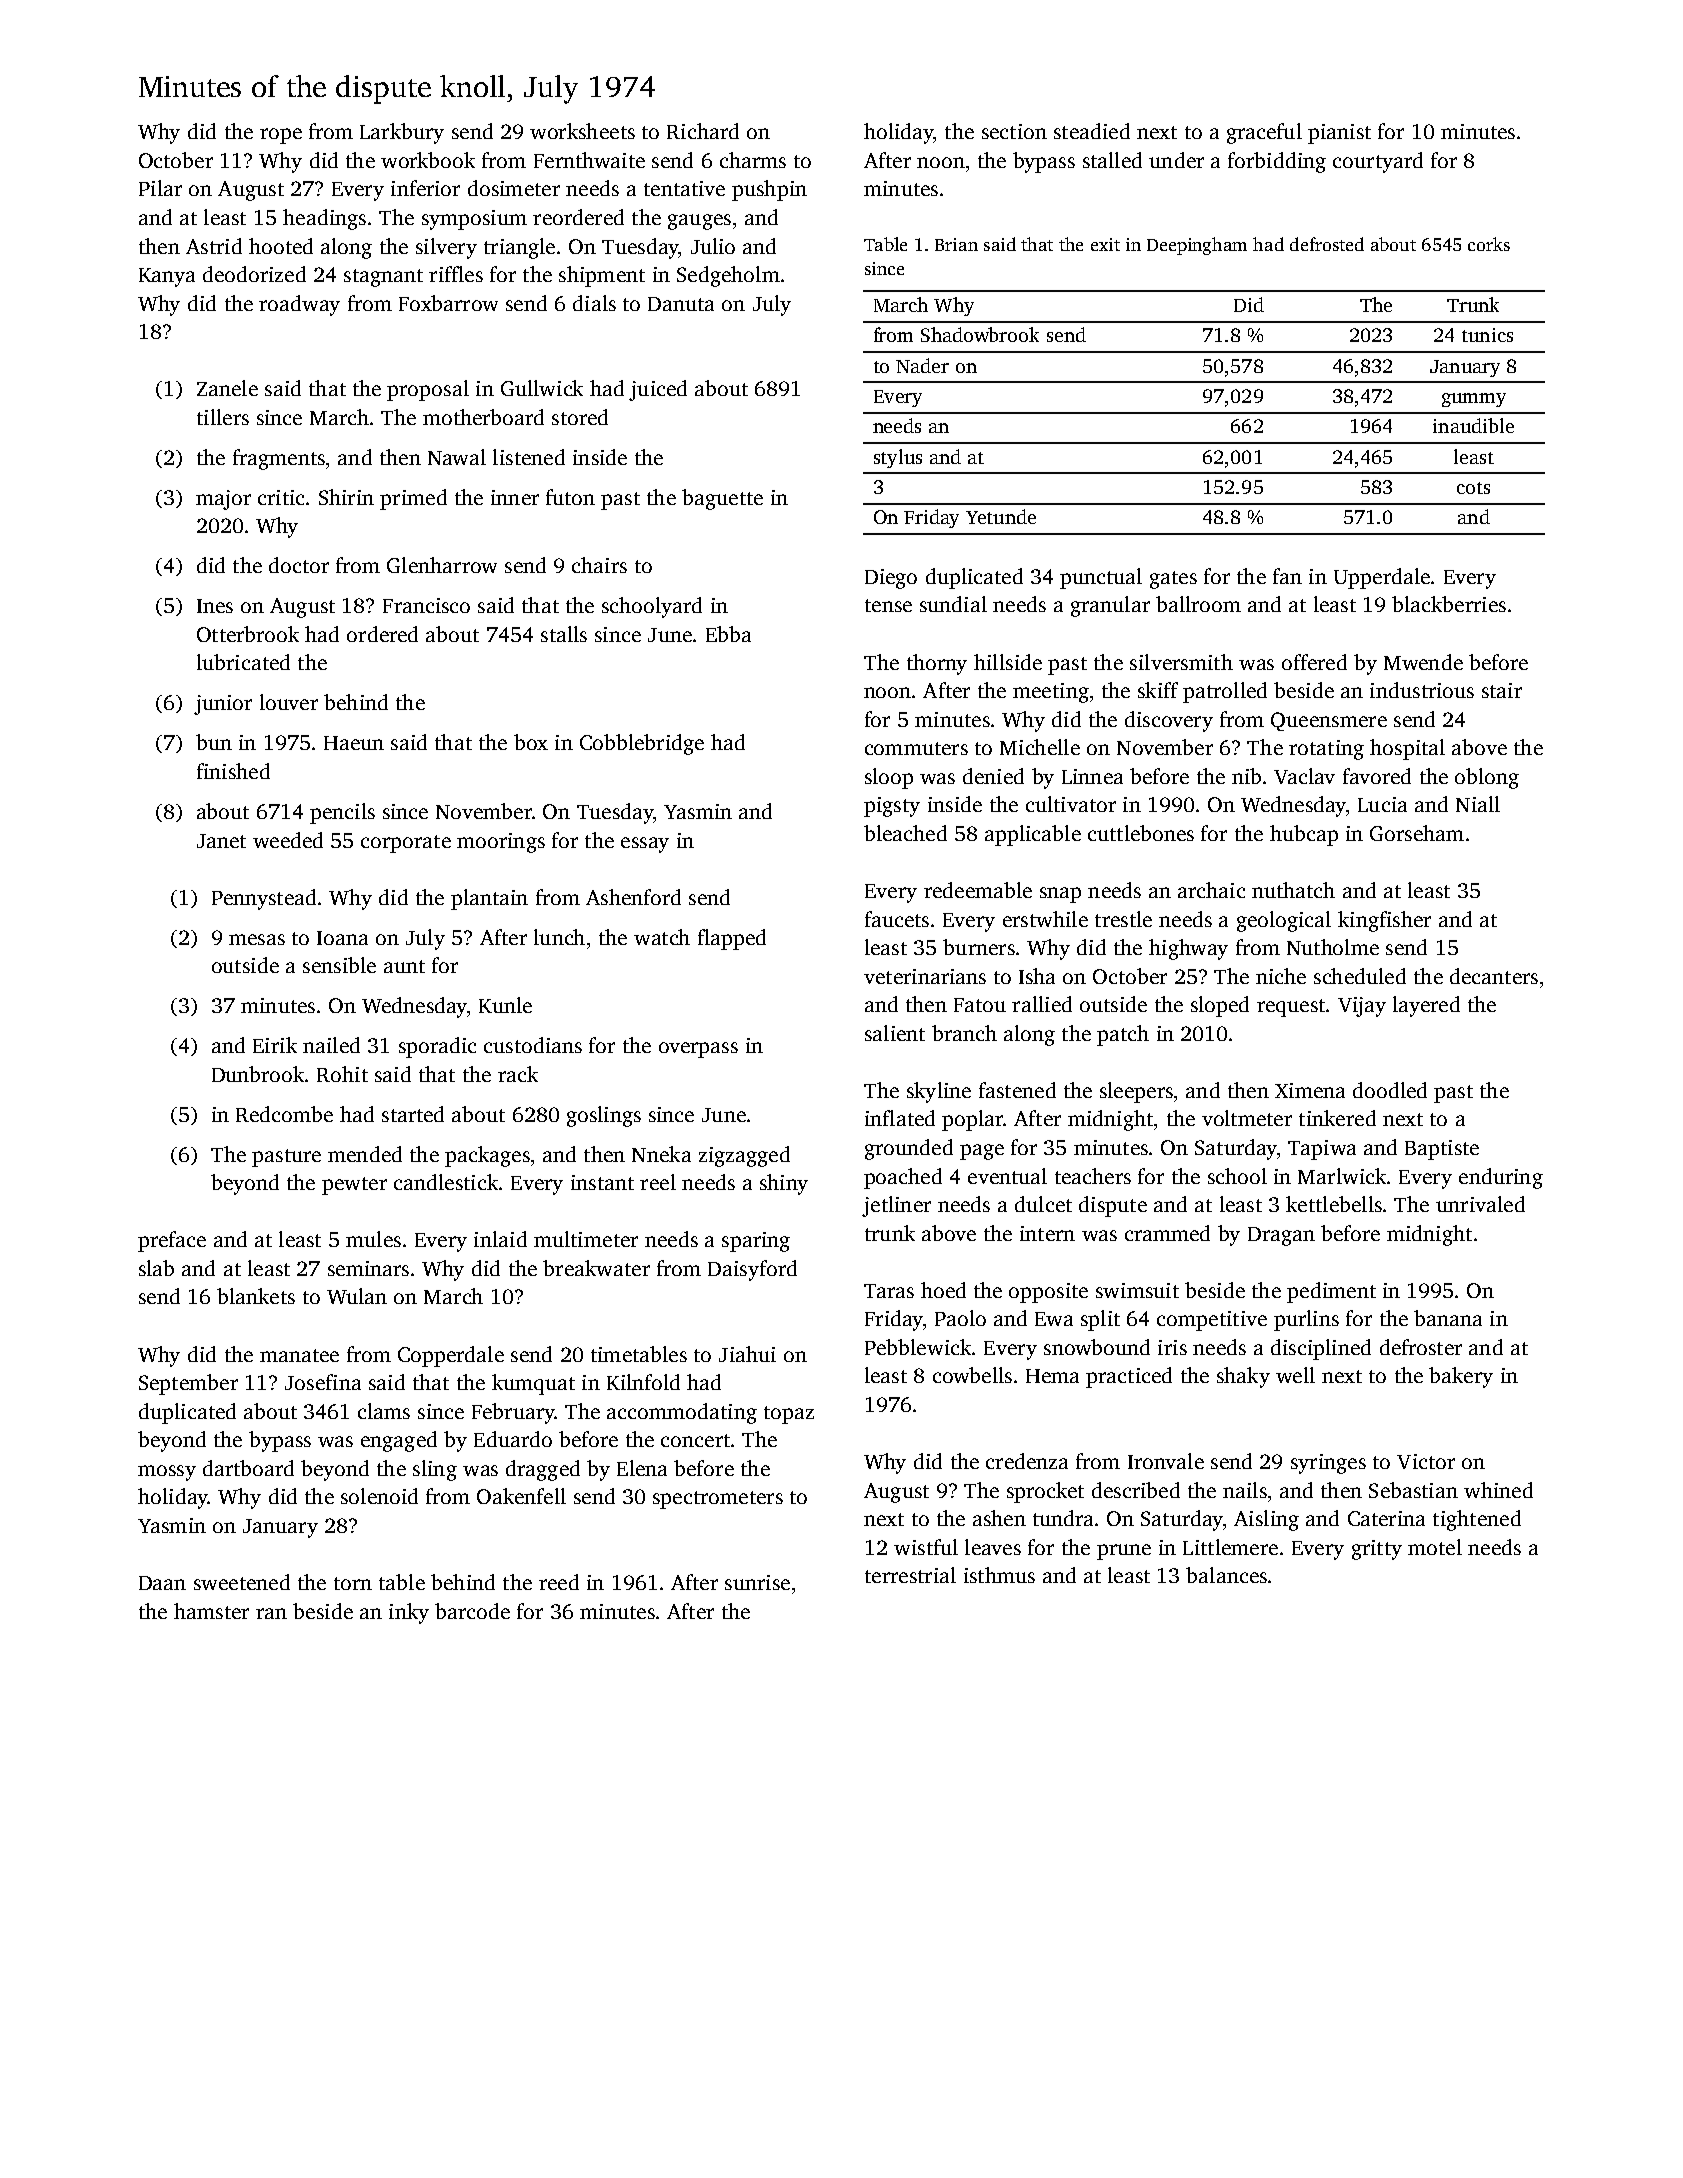 The width and height of the screenshot is (1683, 2178). I want to click on Haeun, so click(354, 743).
